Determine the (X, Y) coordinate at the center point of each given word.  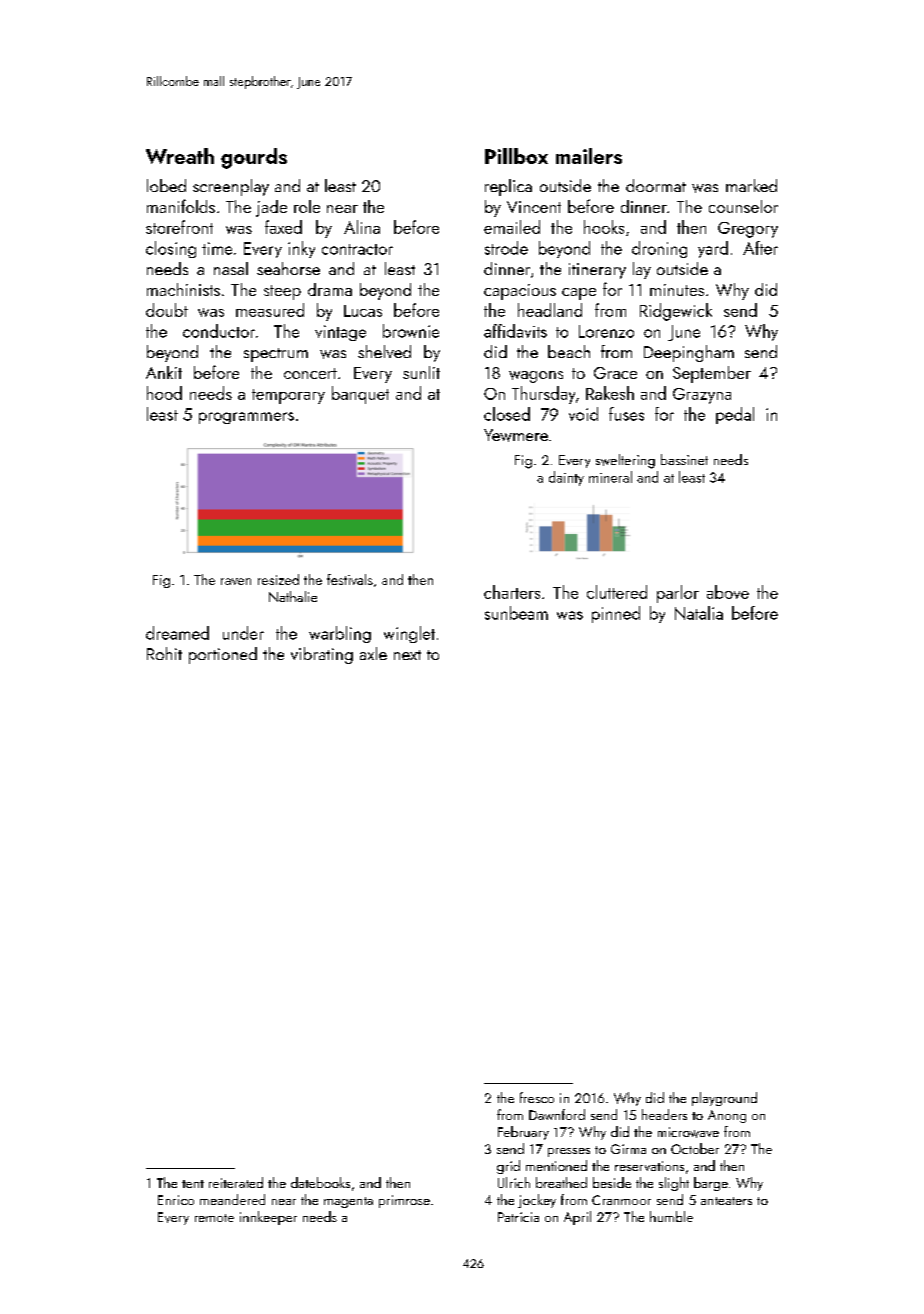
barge (711, 1184)
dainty (566, 478)
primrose (404, 1201)
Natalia (699, 613)
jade (271, 208)
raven (236, 581)
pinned (616, 614)
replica (508, 187)
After (760, 248)
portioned (223, 655)
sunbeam (516, 613)
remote (214, 1218)
